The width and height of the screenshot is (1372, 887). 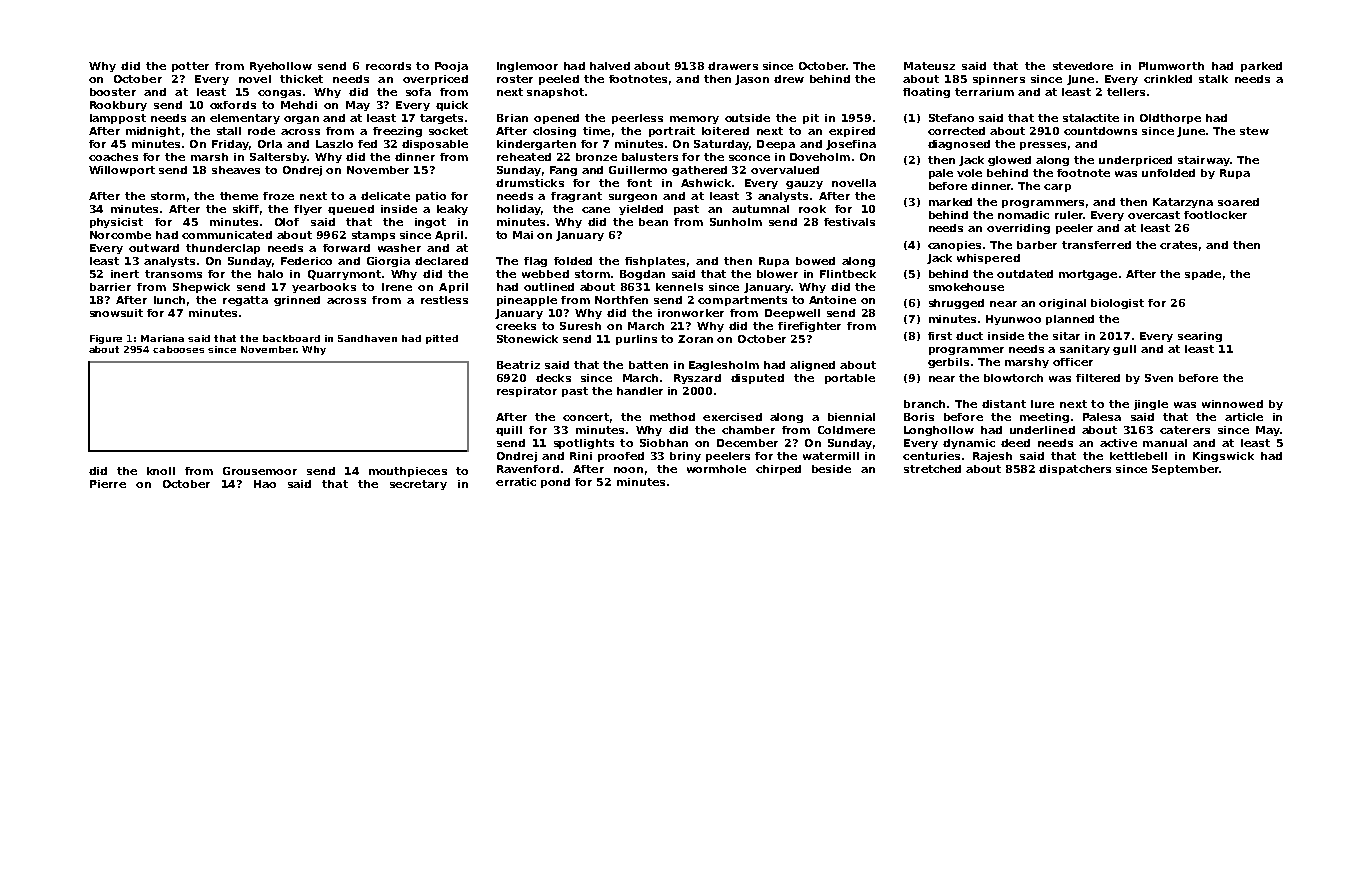 What do you see at coordinates (1185, 470) in the screenshot?
I see `September` at bounding box center [1185, 470].
